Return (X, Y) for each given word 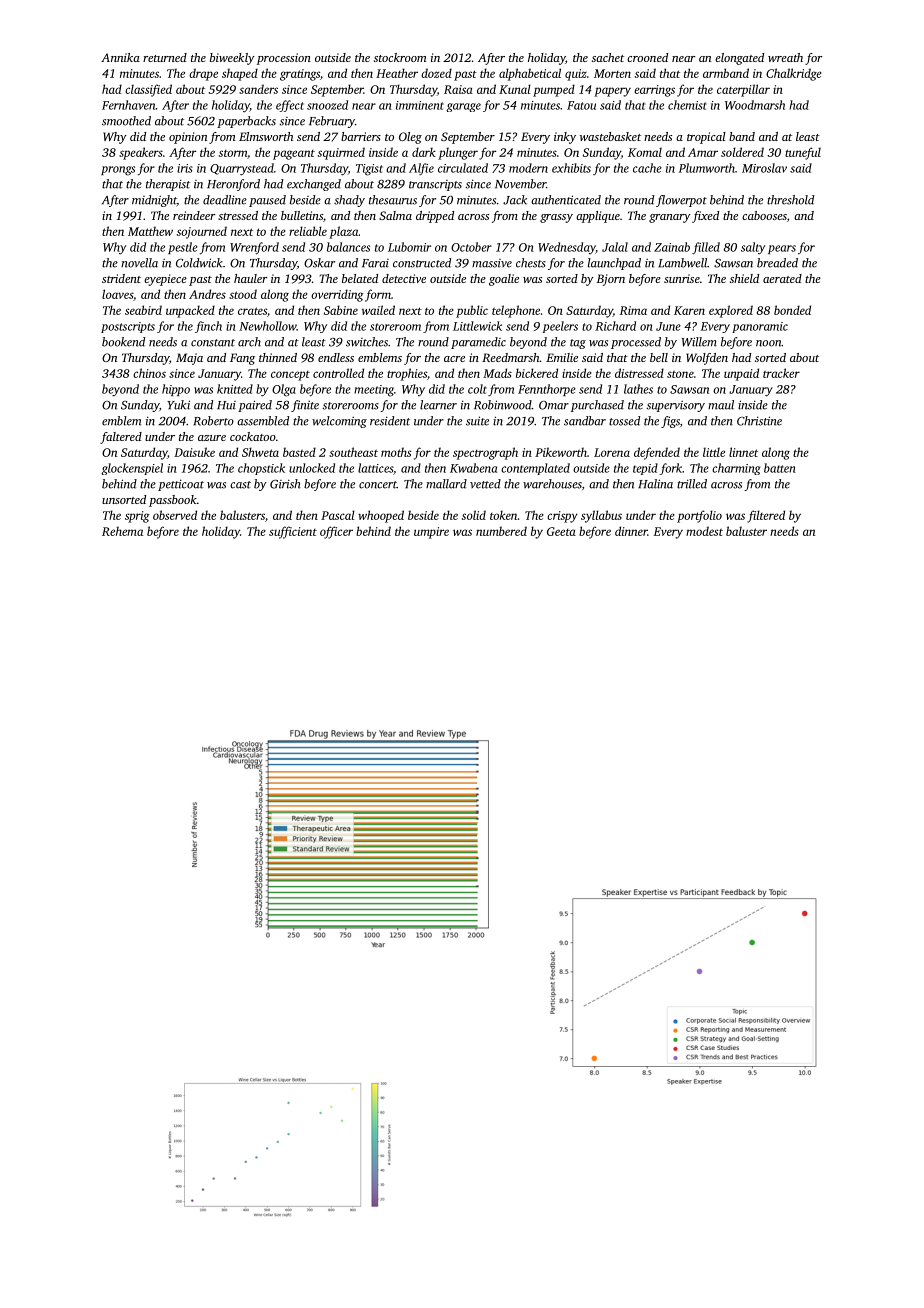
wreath (785, 57)
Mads (497, 373)
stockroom (400, 57)
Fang (242, 359)
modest (704, 531)
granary (670, 218)
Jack (515, 200)
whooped (381, 516)
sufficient (293, 532)
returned (165, 57)
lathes (638, 389)
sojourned (202, 232)
